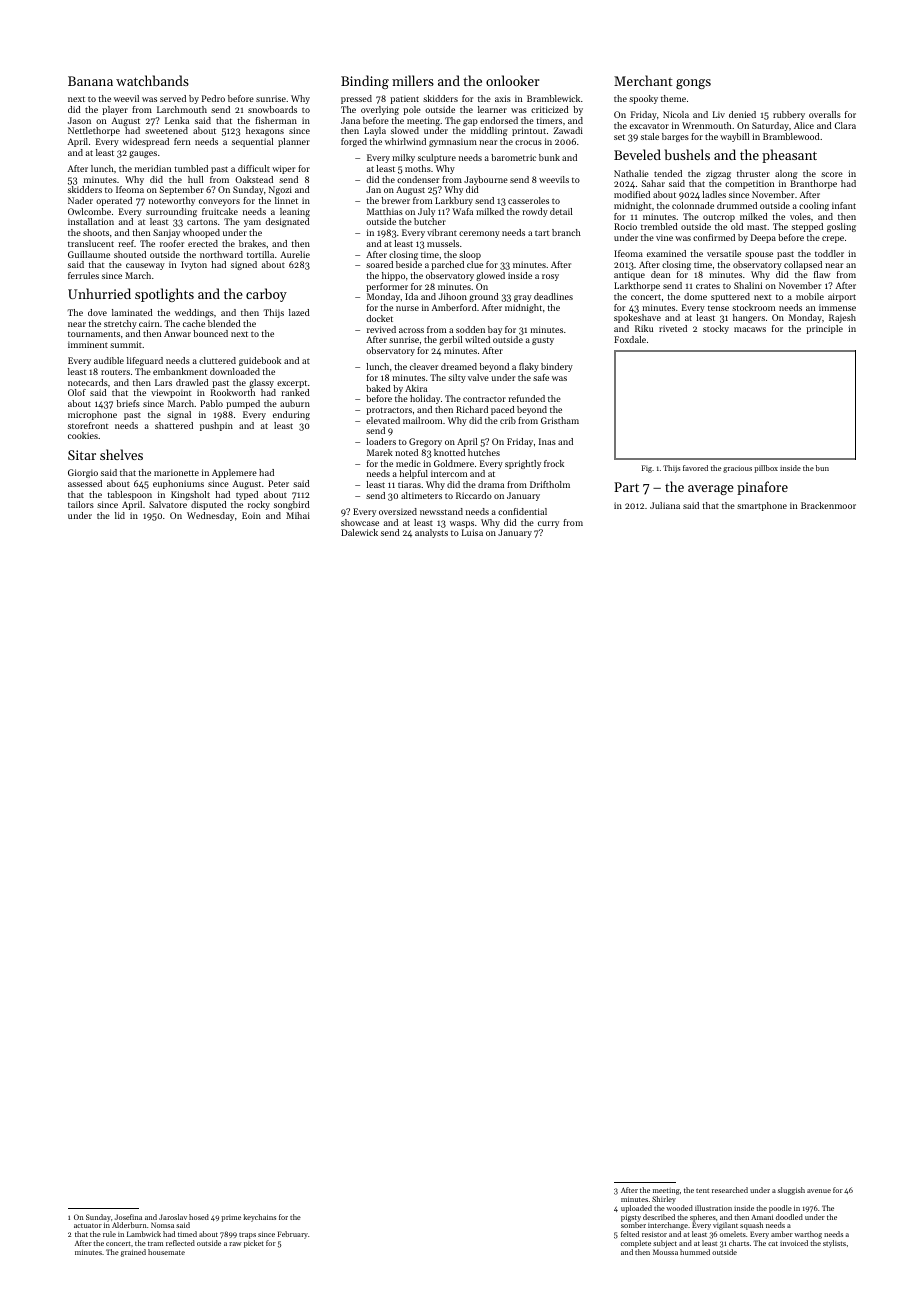  Describe the element at coordinates (431, 533) in the image. I see `analysts` at that location.
